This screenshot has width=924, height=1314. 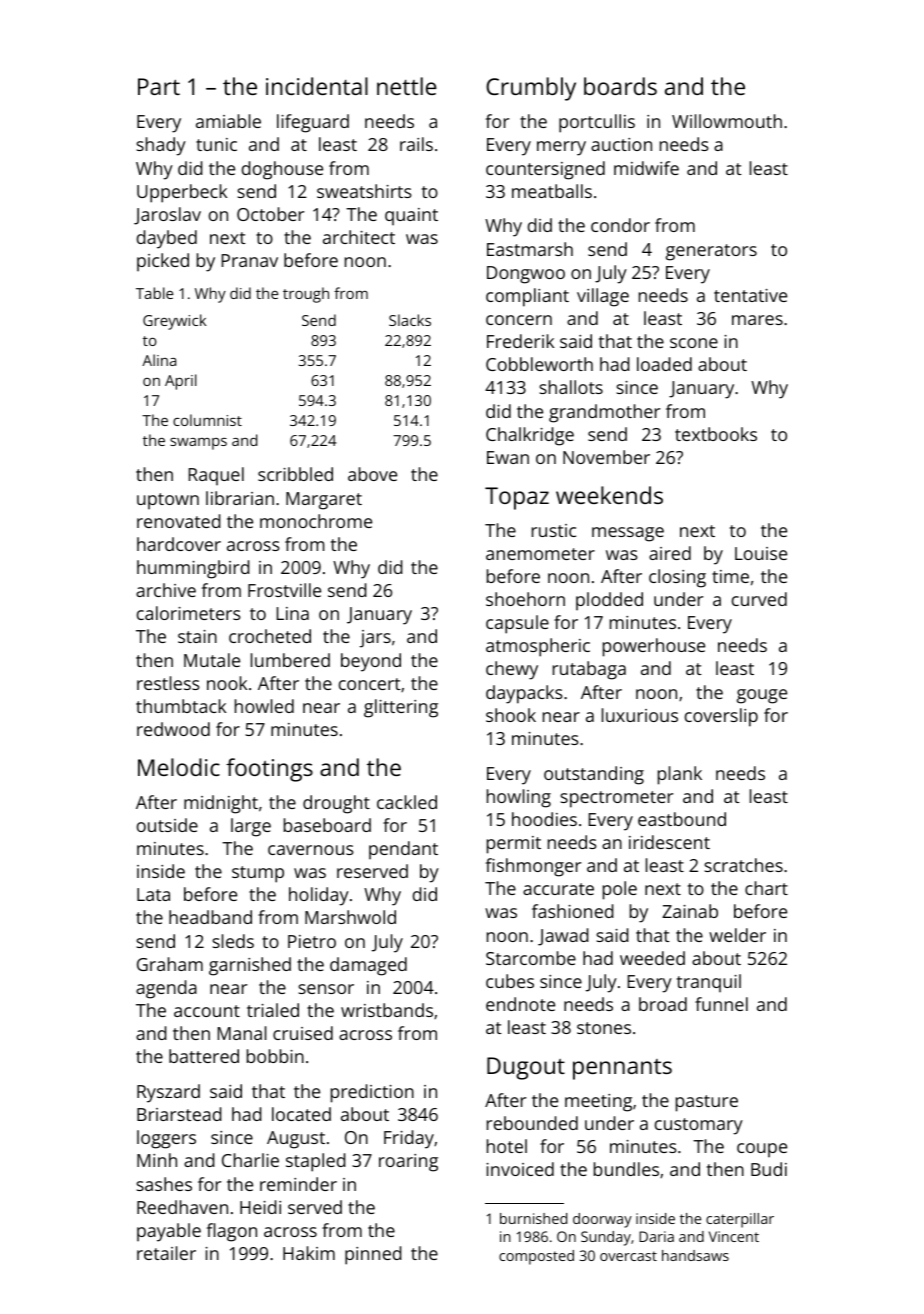 What do you see at coordinates (317, 86) in the screenshot?
I see `incidental` at bounding box center [317, 86].
